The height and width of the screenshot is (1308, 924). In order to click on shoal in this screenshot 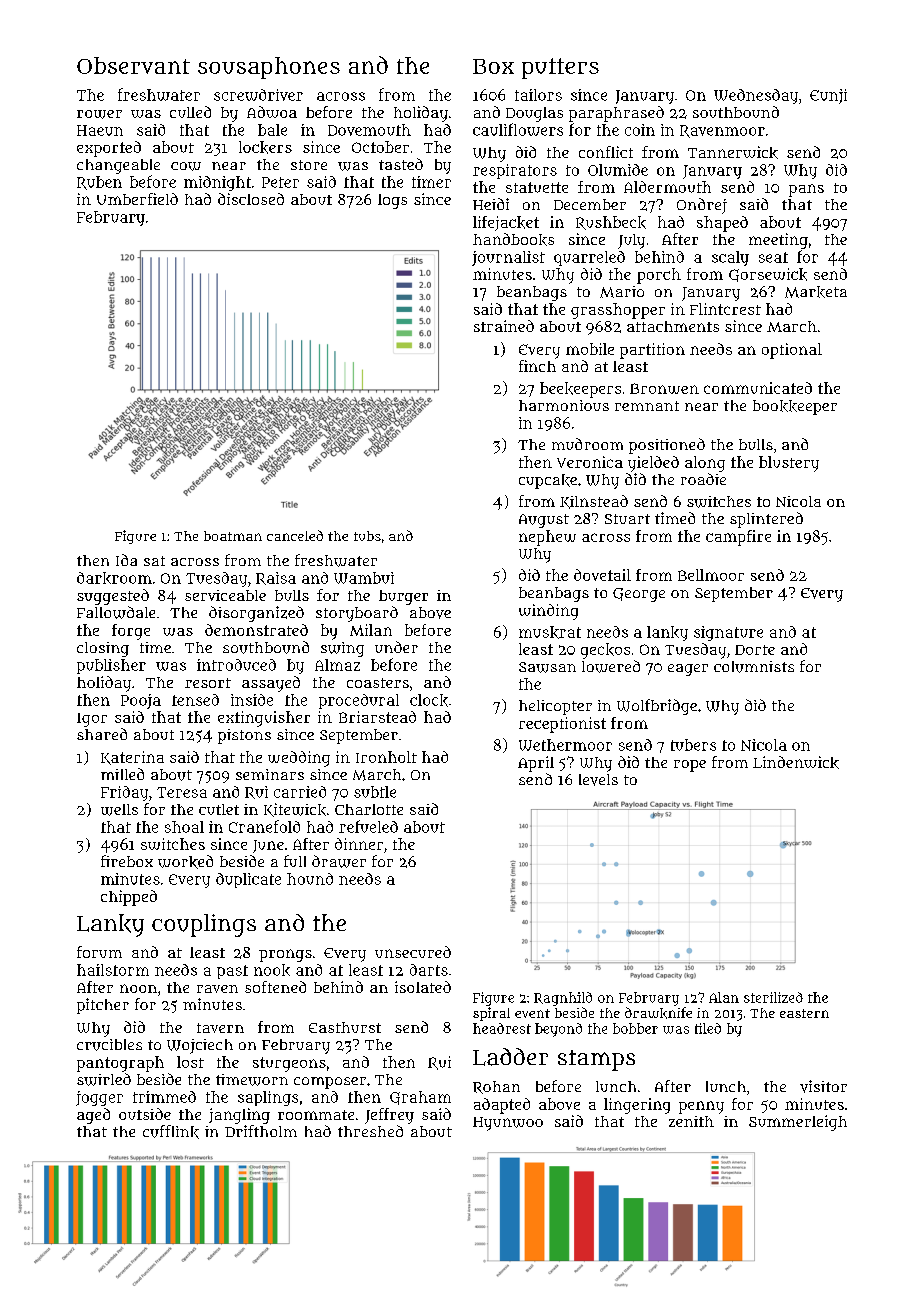, I will do `click(184, 827)`.
